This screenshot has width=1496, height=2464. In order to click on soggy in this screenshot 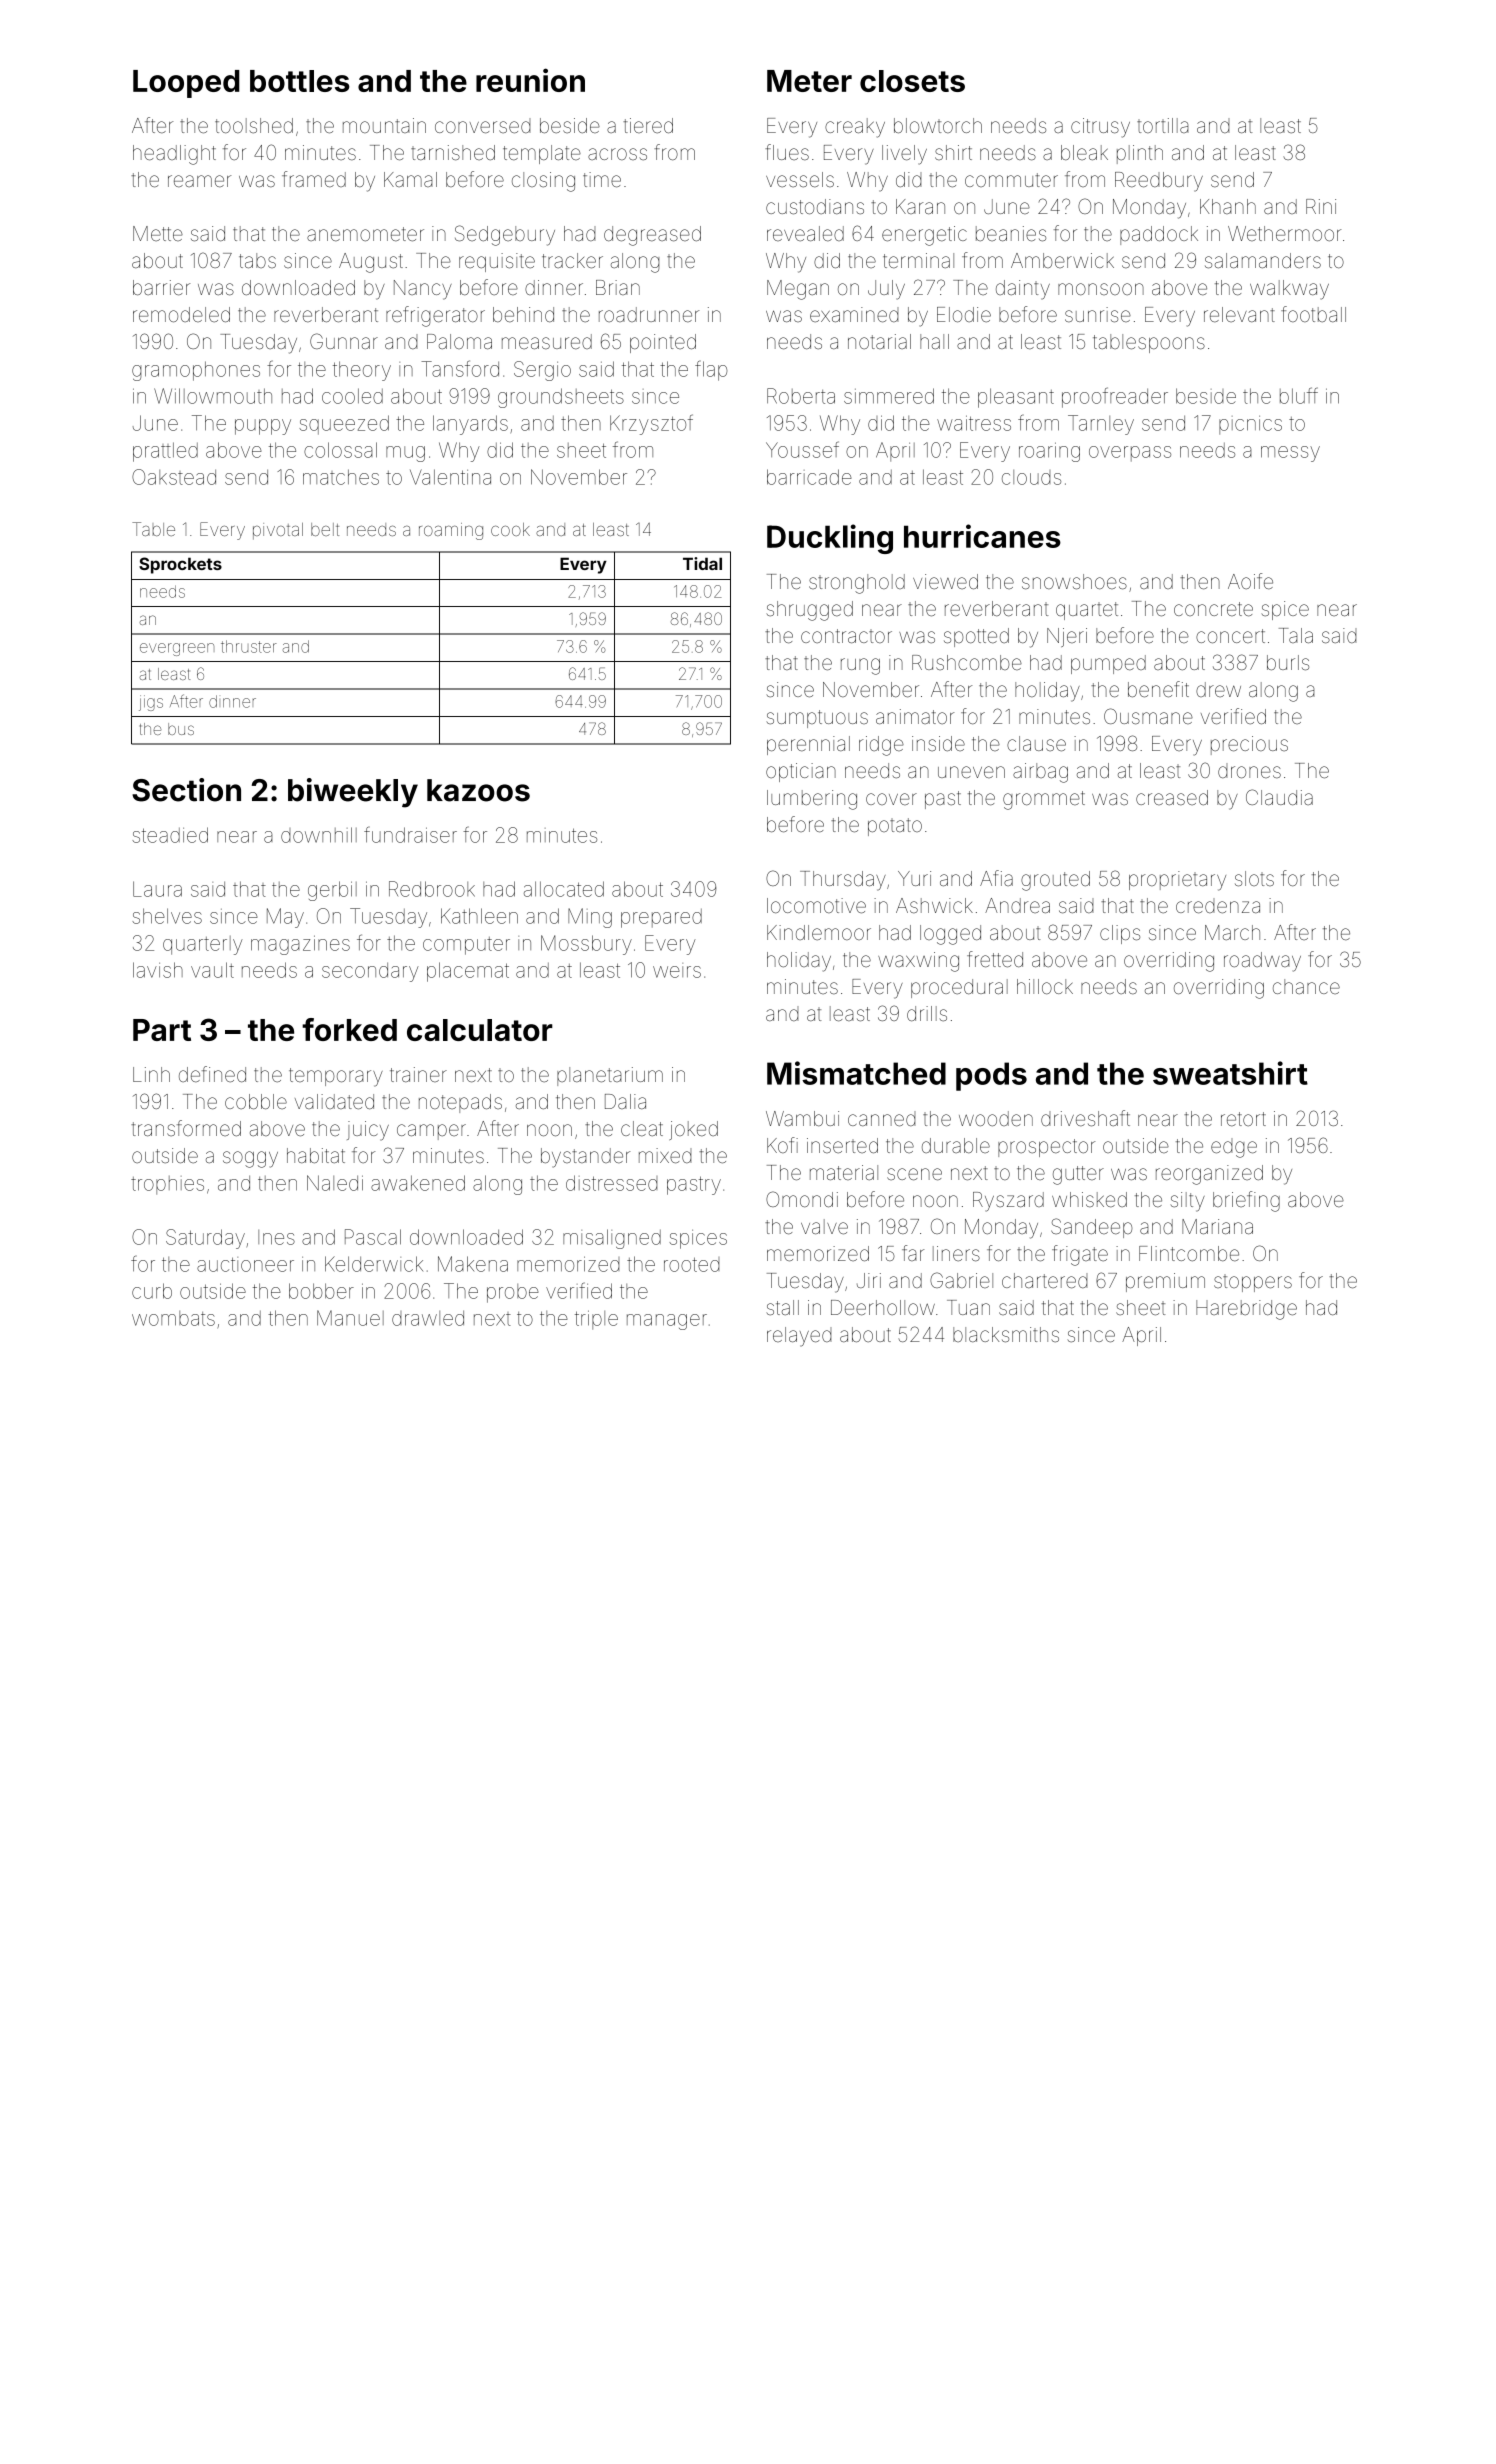, I will do `click(250, 1159)`.
